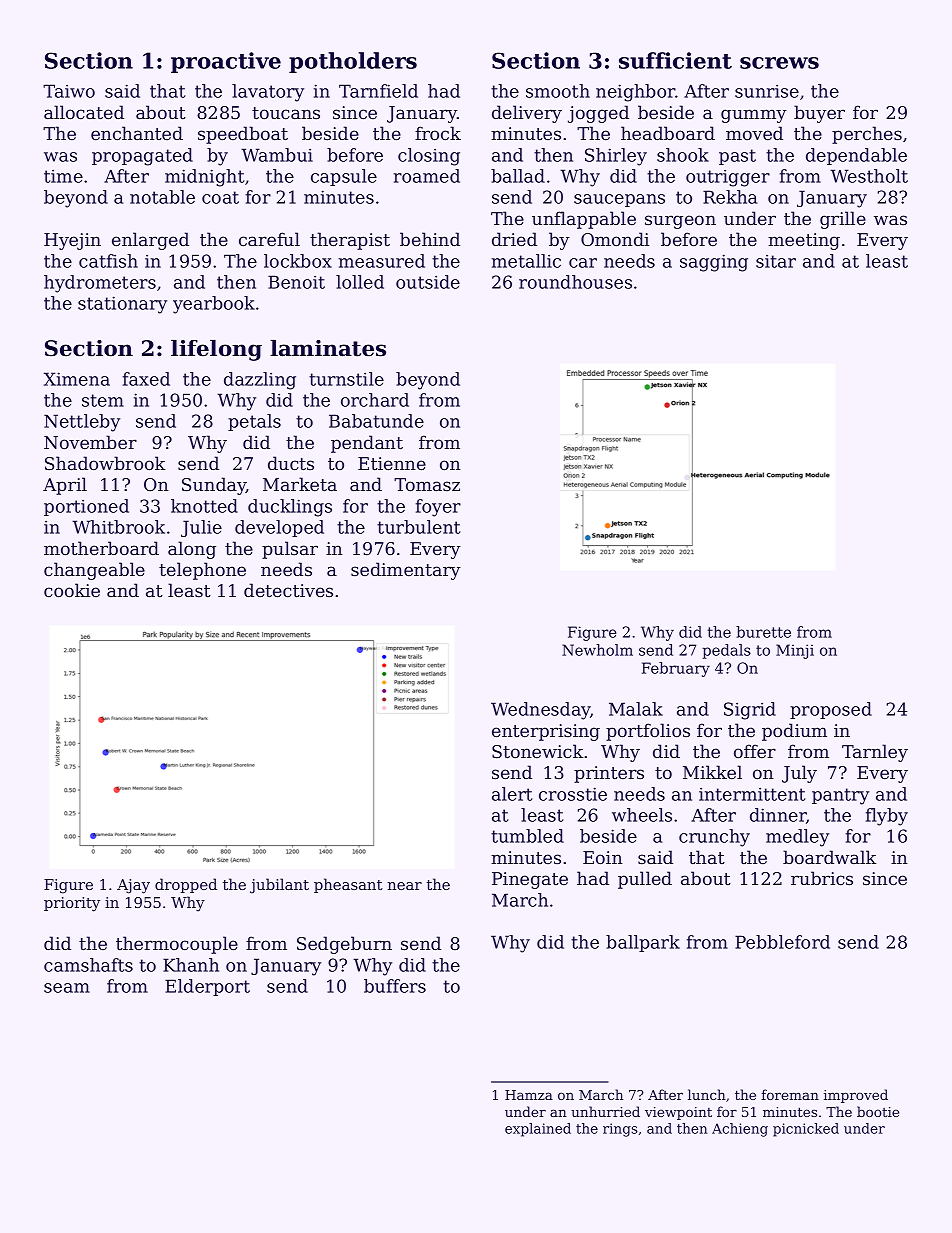 This page has width=952, height=1233. What do you see at coordinates (546, 732) in the page?
I see `enterprising` at bounding box center [546, 732].
